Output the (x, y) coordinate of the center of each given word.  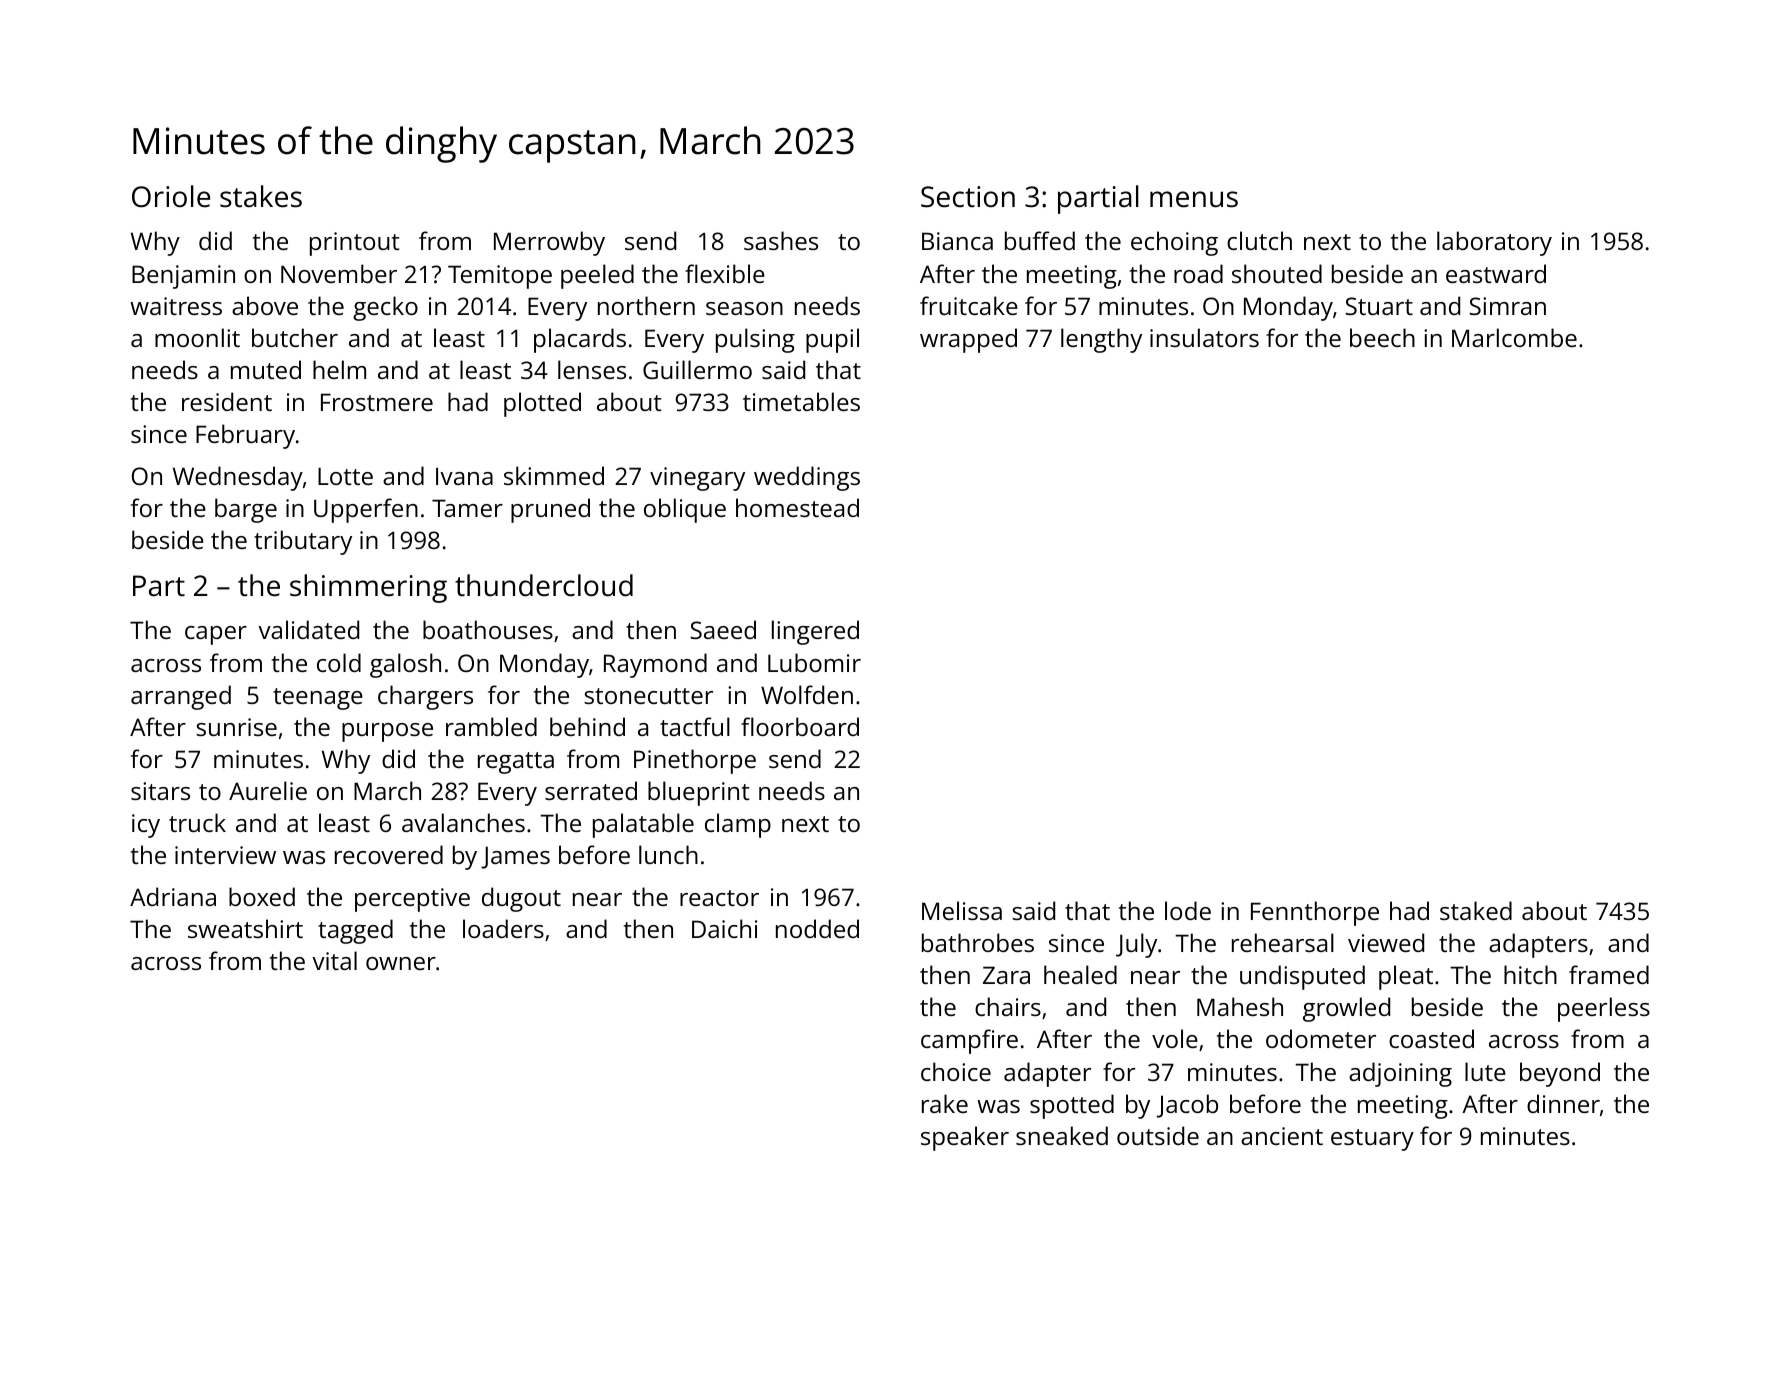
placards (580, 340)
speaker (965, 1138)
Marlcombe (1514, 337)
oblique (685, 510)
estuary (1372, 1140)
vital (334, 960)
